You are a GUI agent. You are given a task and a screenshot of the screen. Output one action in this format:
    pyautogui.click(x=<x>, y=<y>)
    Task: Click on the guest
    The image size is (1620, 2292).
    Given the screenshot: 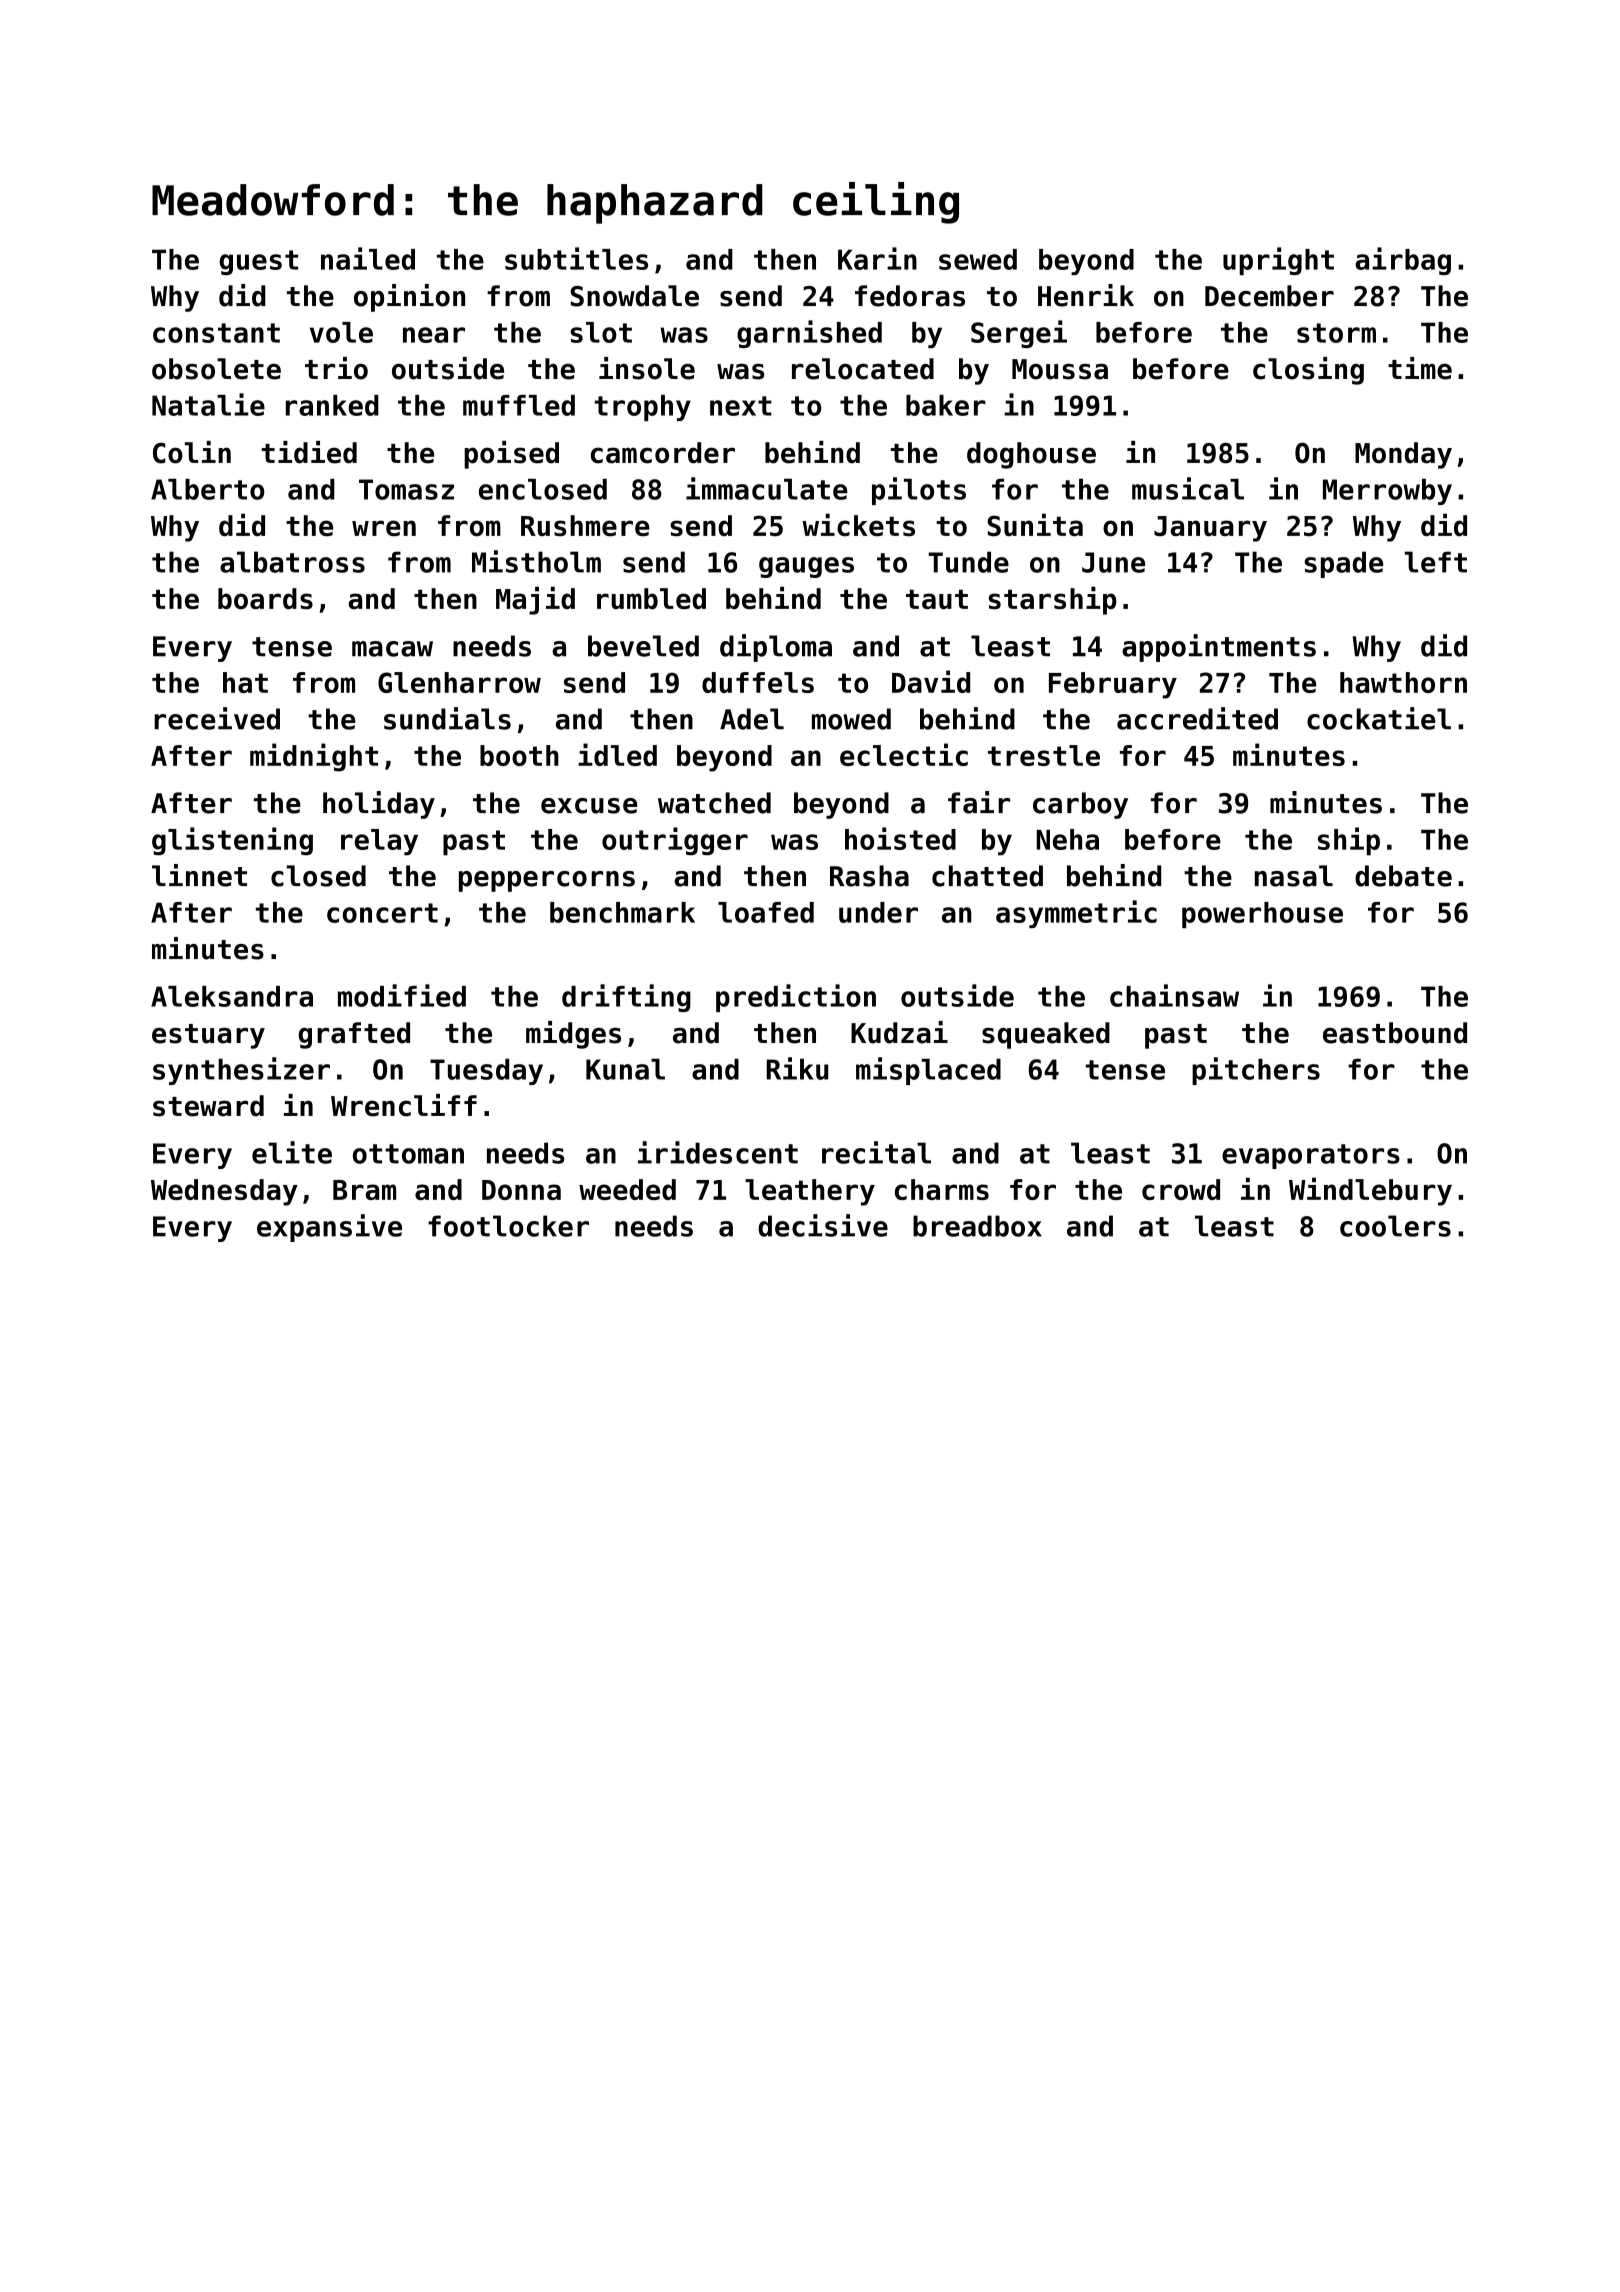 What is the action you would take?
    pyautogui.click(x=259, y=262)
